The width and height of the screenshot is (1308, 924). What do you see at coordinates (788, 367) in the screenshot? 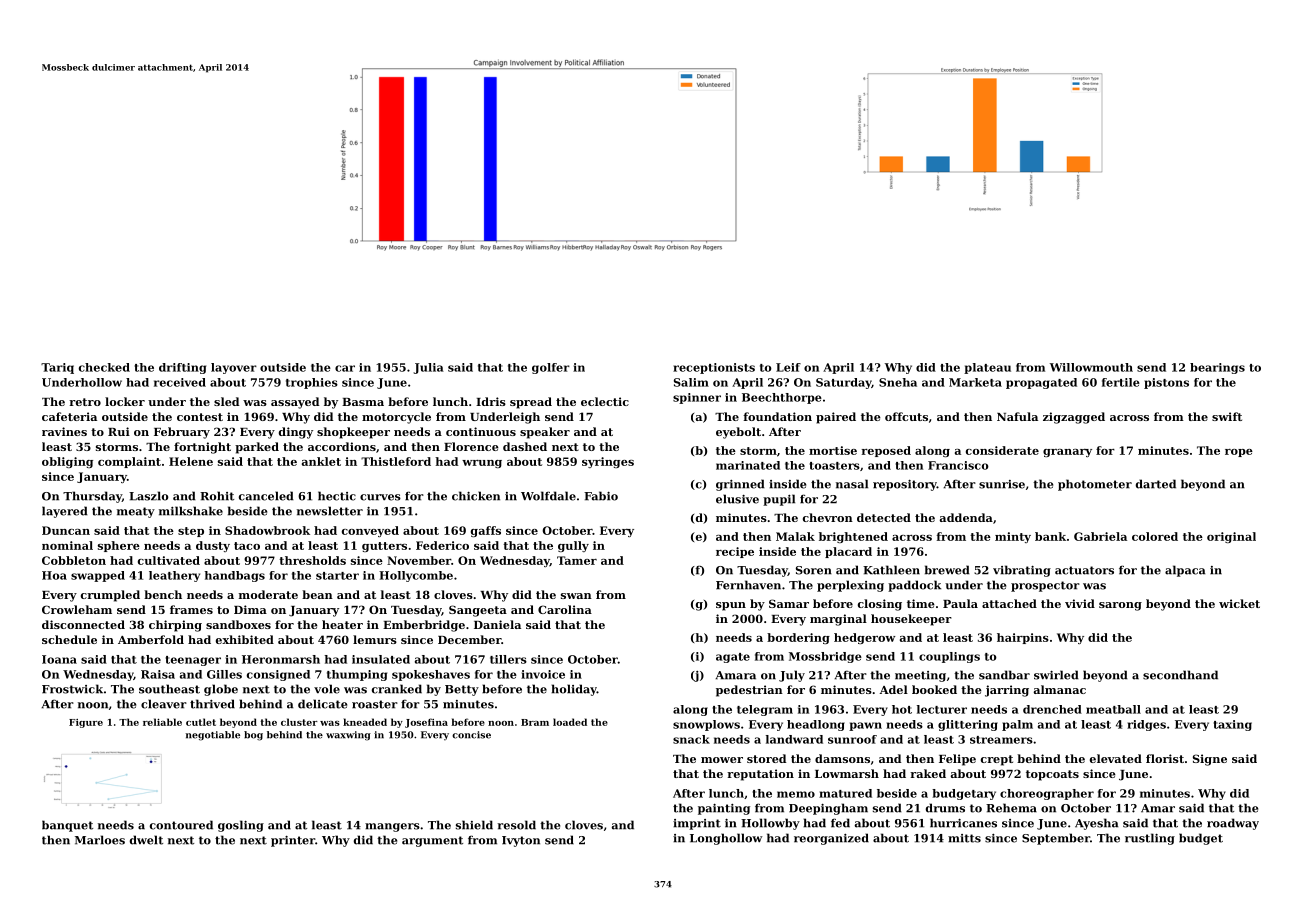
I see `Leif` at bounding box center [788, 367].
